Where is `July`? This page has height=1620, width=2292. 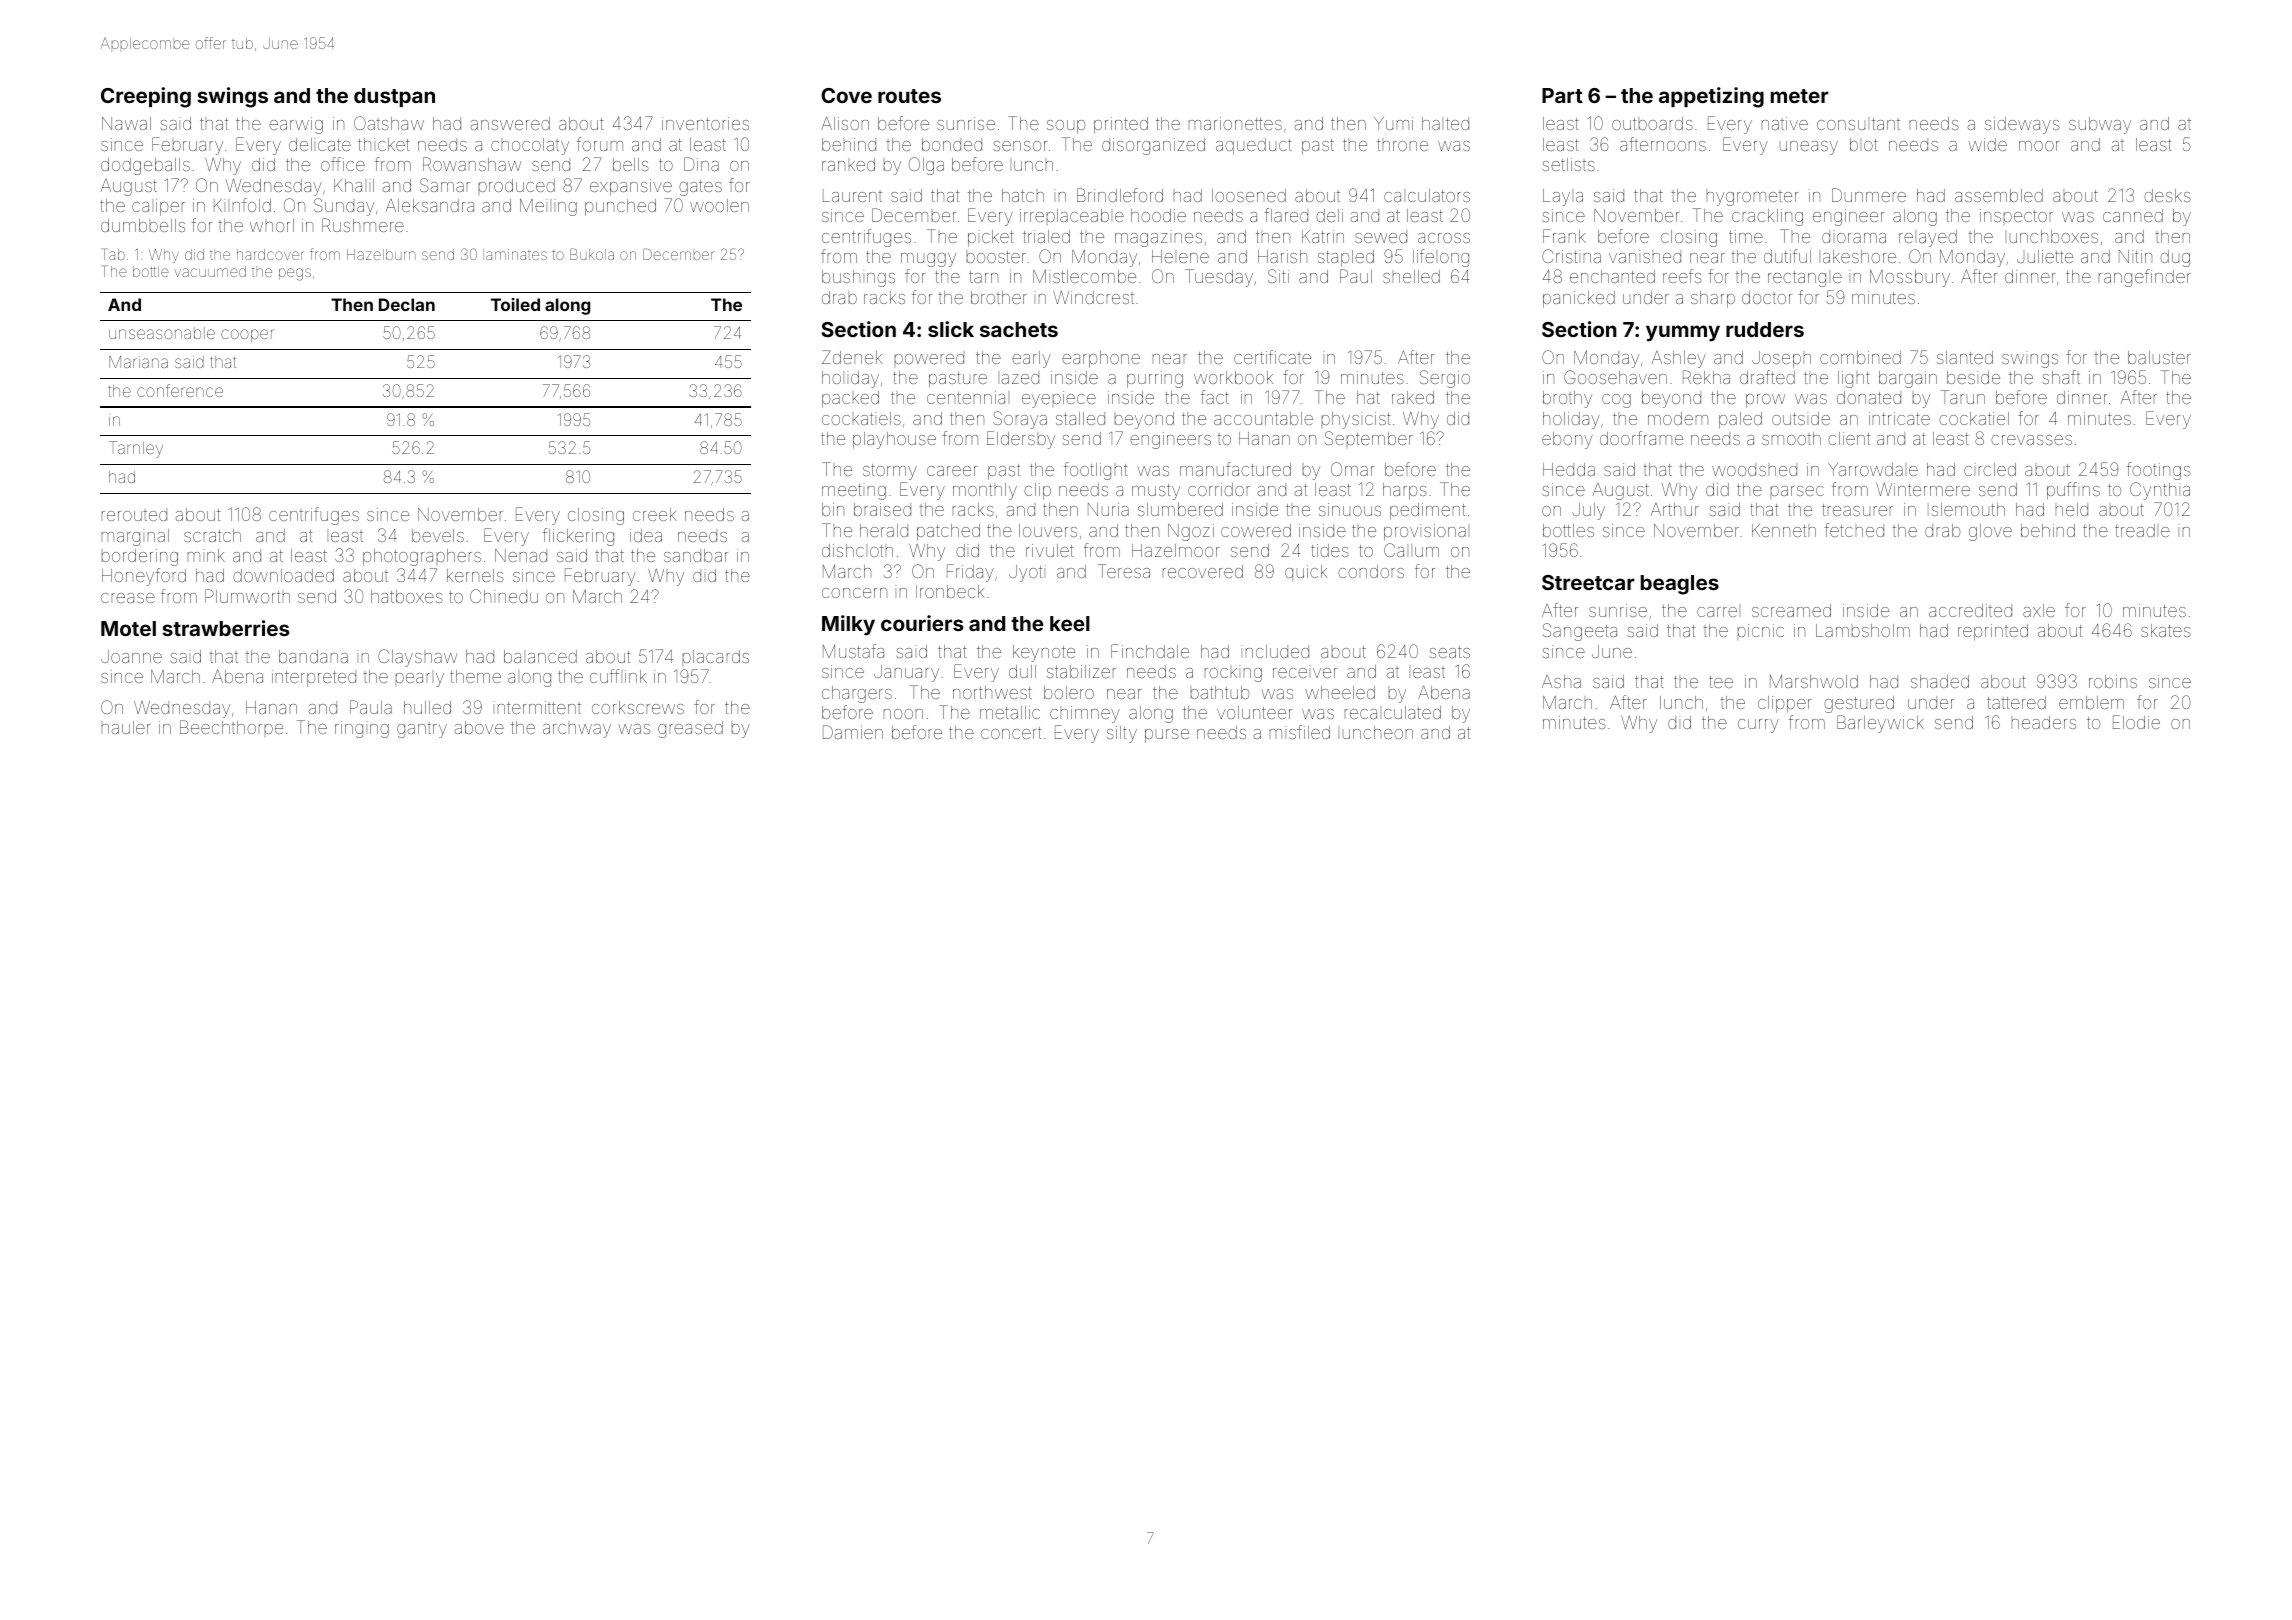
July is located at coordinates (1588, 511).
